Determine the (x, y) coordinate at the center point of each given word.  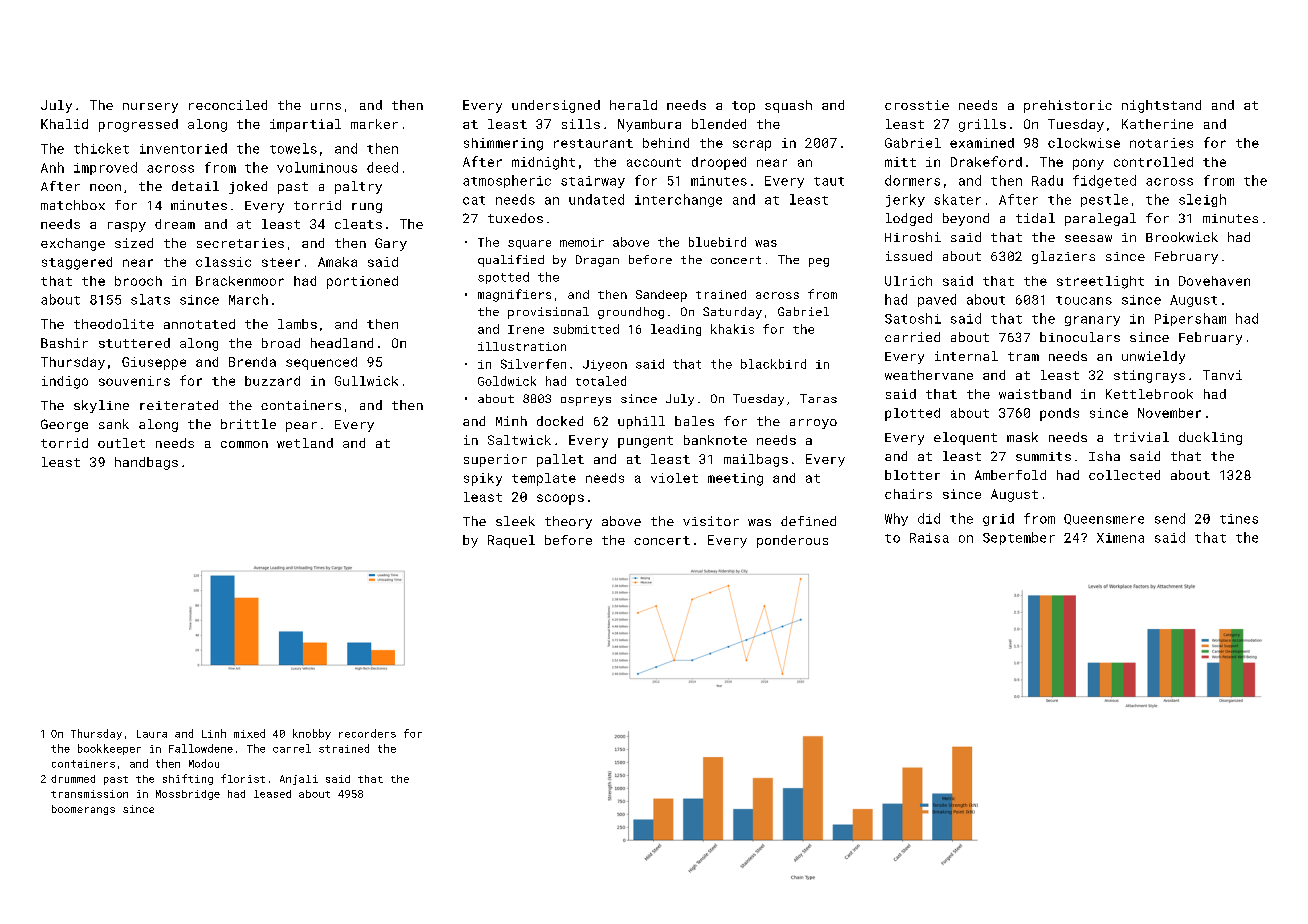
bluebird (717, 242)
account (654, 162)
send (1170, 518)
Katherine (1157, 124)
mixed (249, 733)
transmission (89, 794)
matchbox (73, 205)
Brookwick (1182, 237)
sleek (515, 521)
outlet (121, 443)
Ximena (1120, 538)
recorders (367, 733)
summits (1043, 456)
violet (674, 478)
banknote (715, 440)
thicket (101, 148)
